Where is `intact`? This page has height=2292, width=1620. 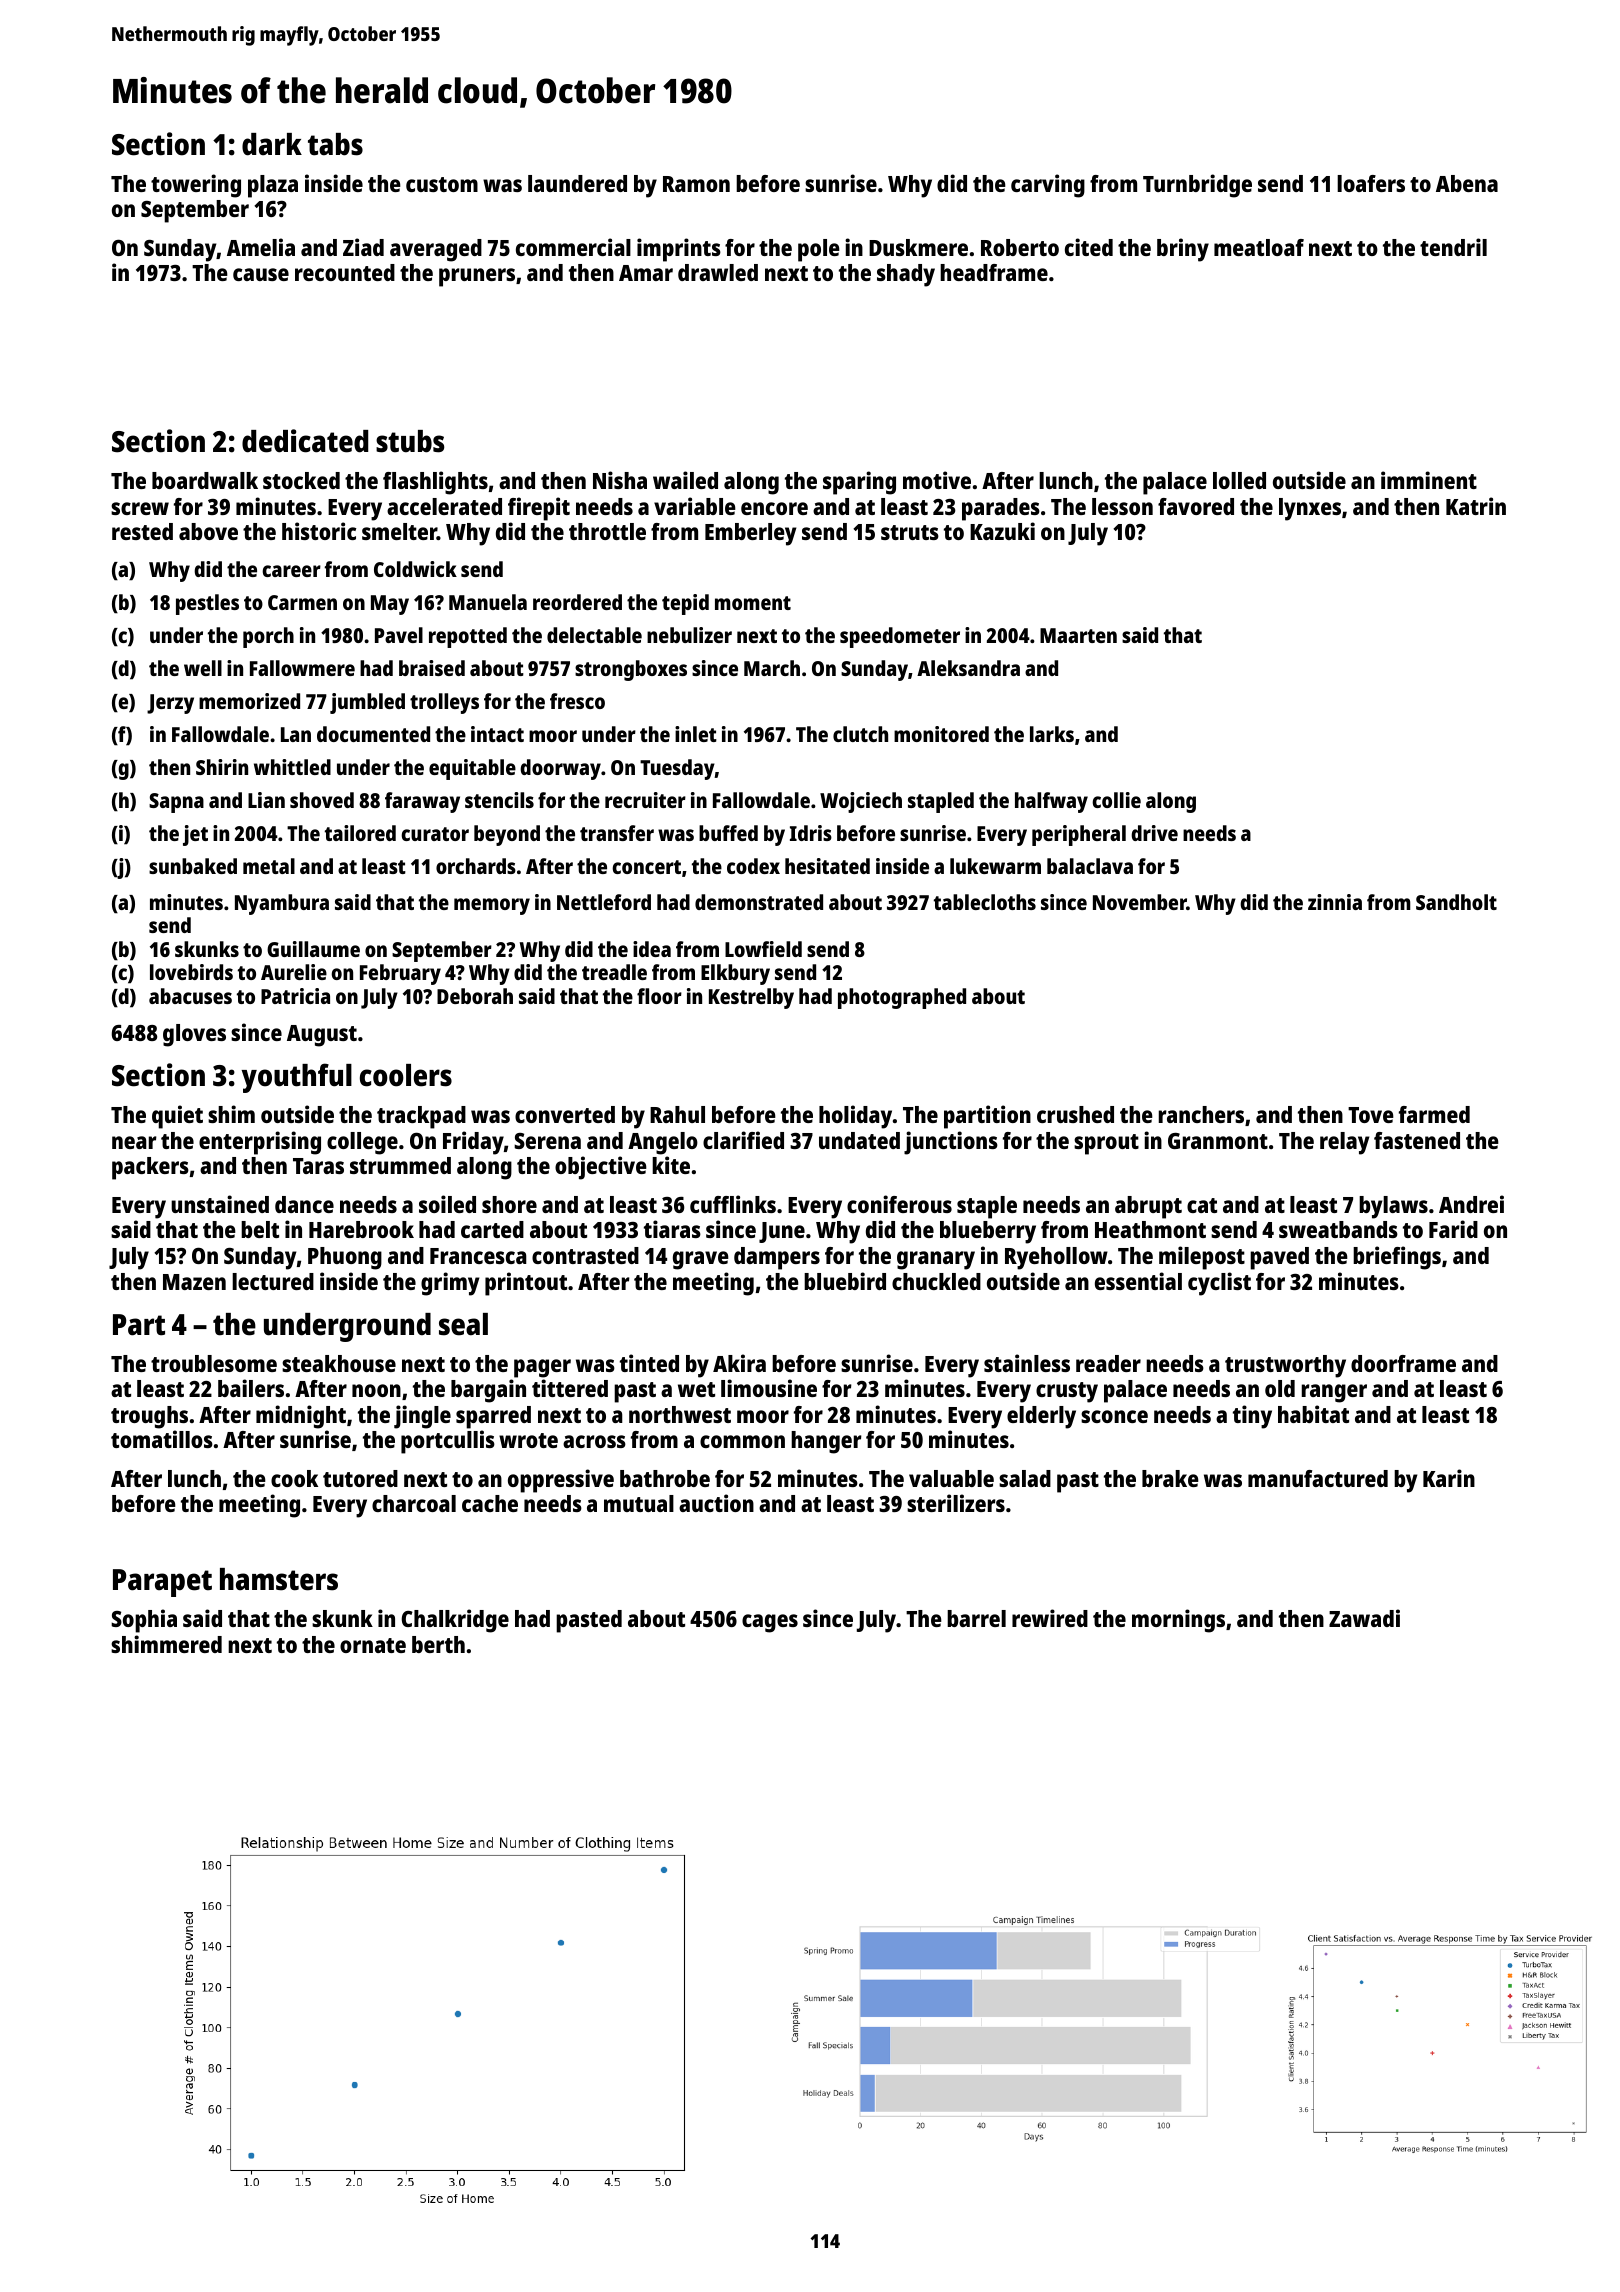 intact is located at coordinates (497, 734).
